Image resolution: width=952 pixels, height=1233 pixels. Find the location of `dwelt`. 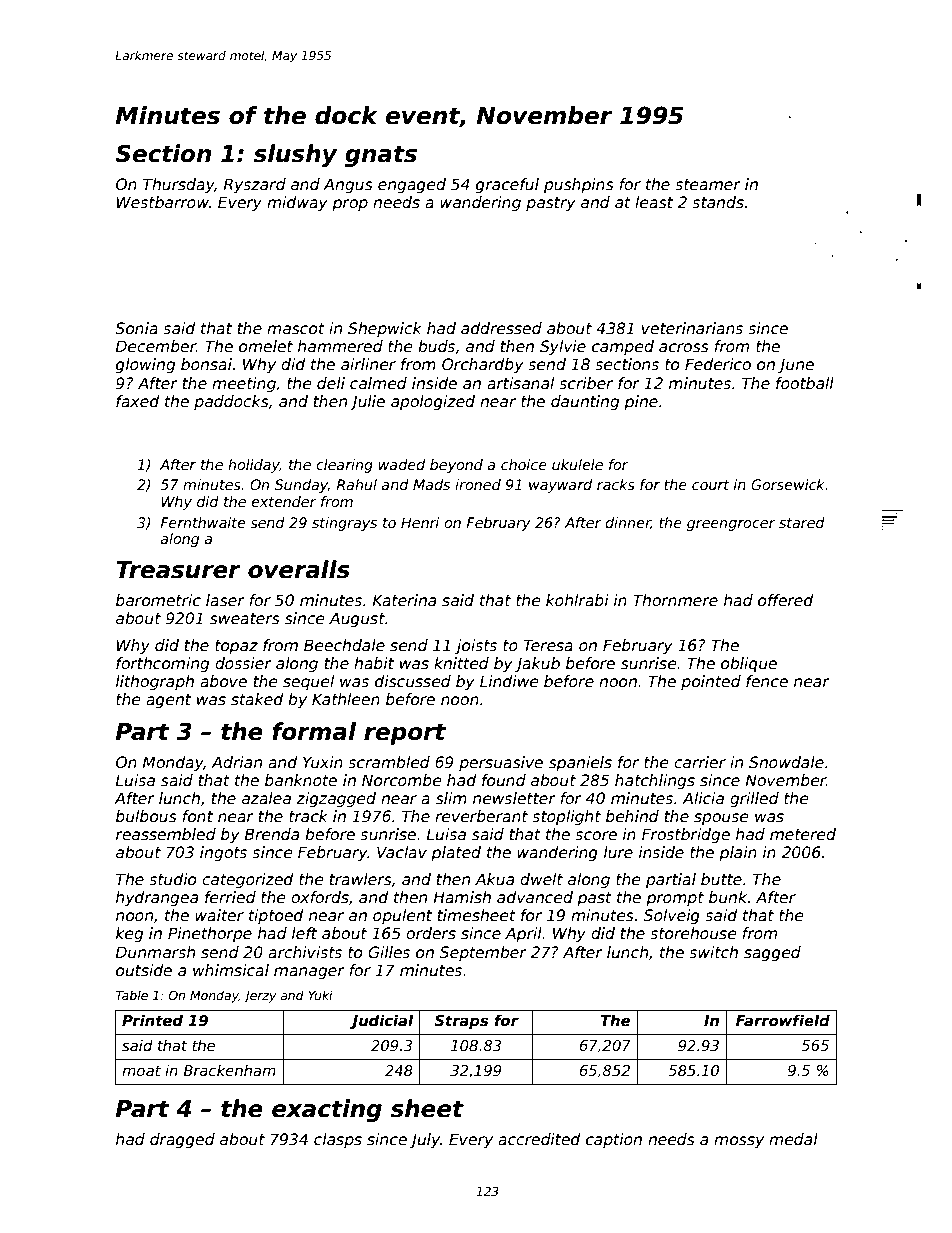

dwelt is located at coordinates (541, 879).
